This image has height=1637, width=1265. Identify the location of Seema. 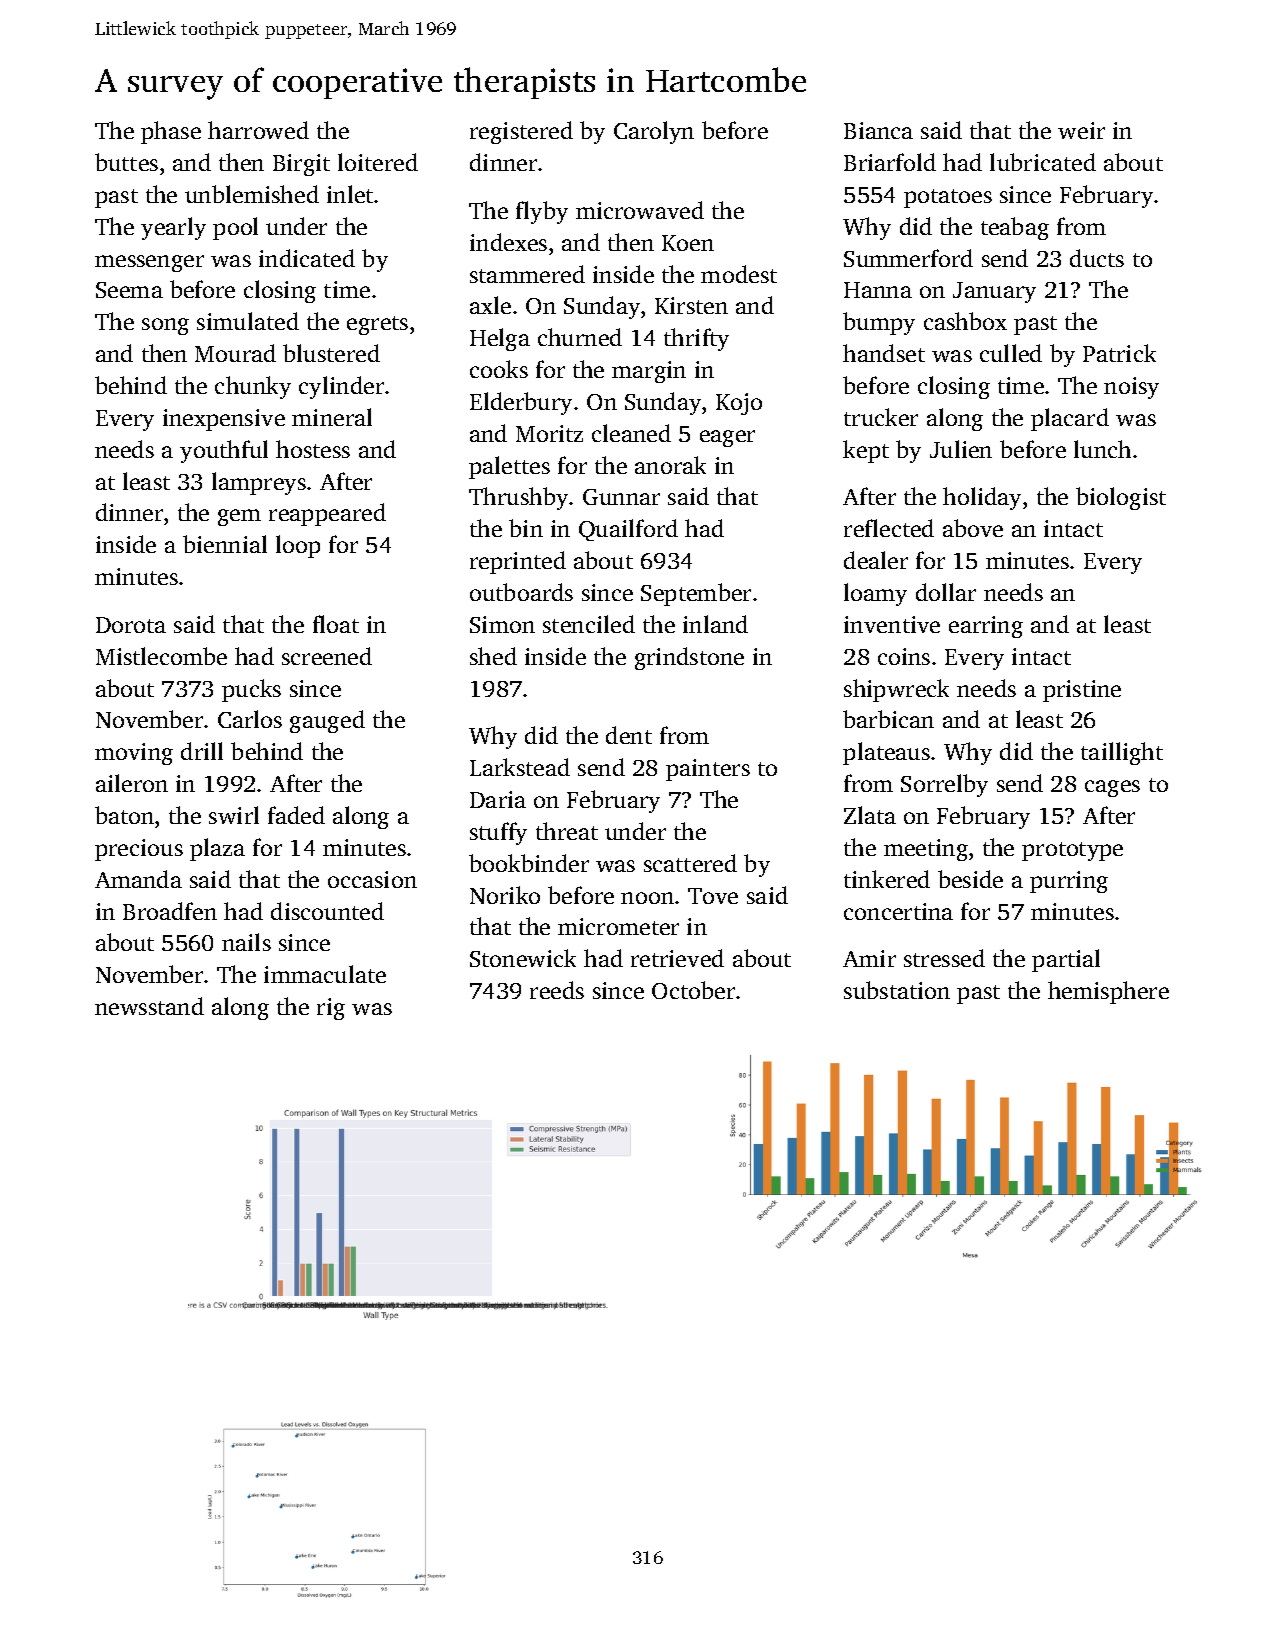
(129, 290).
